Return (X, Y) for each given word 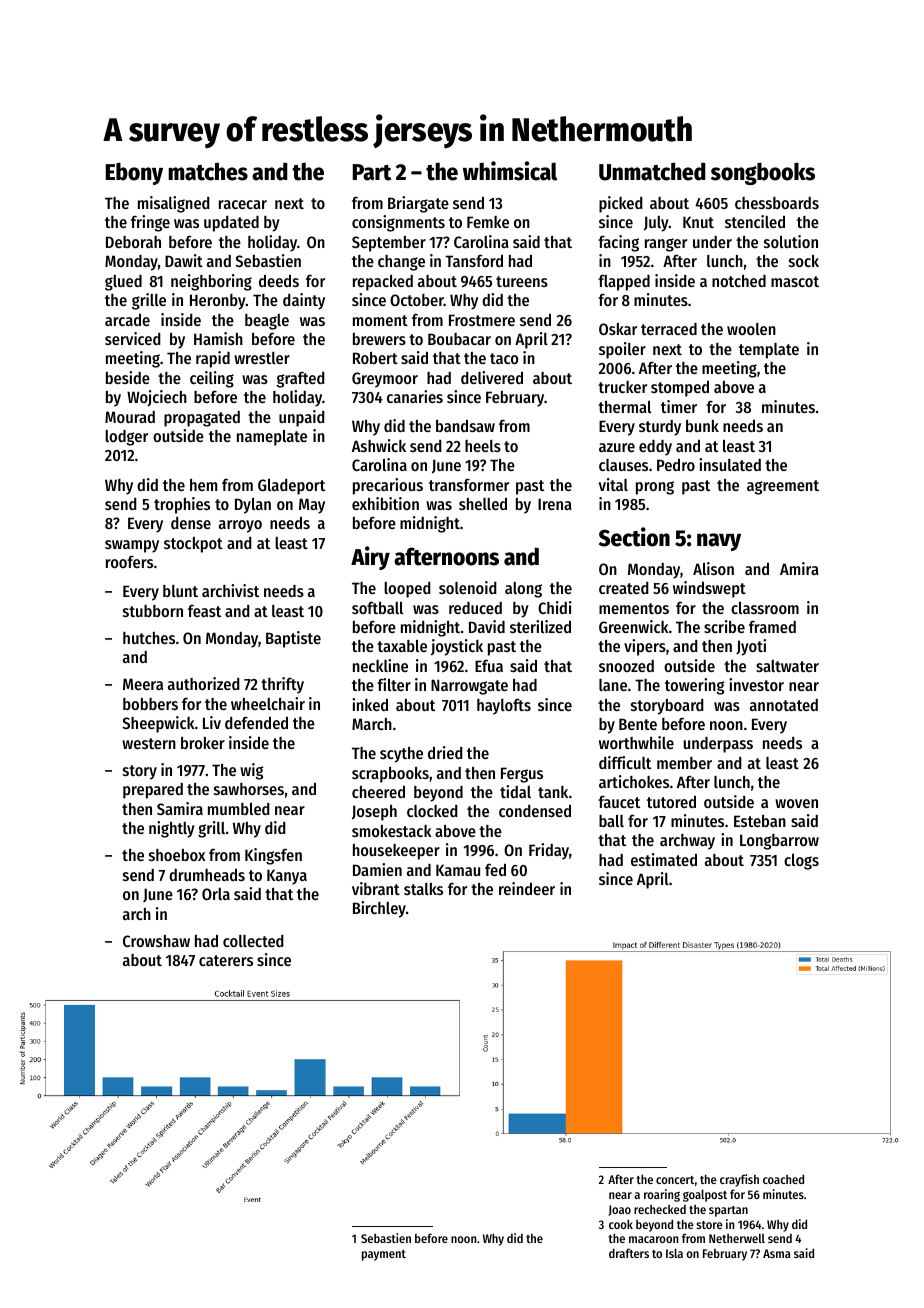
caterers (226, 960)
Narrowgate (469, 687)
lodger (126, 438)
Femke (488, 222)
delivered (492, 377)
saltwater (787, 666)
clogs (801, 862)
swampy (132, 546)
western (149, 743)
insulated (730, 464)
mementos (634, 608)
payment (384, 1255)
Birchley (379, 909)
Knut (698, 222)
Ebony (134, 173)
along (523, 590)
